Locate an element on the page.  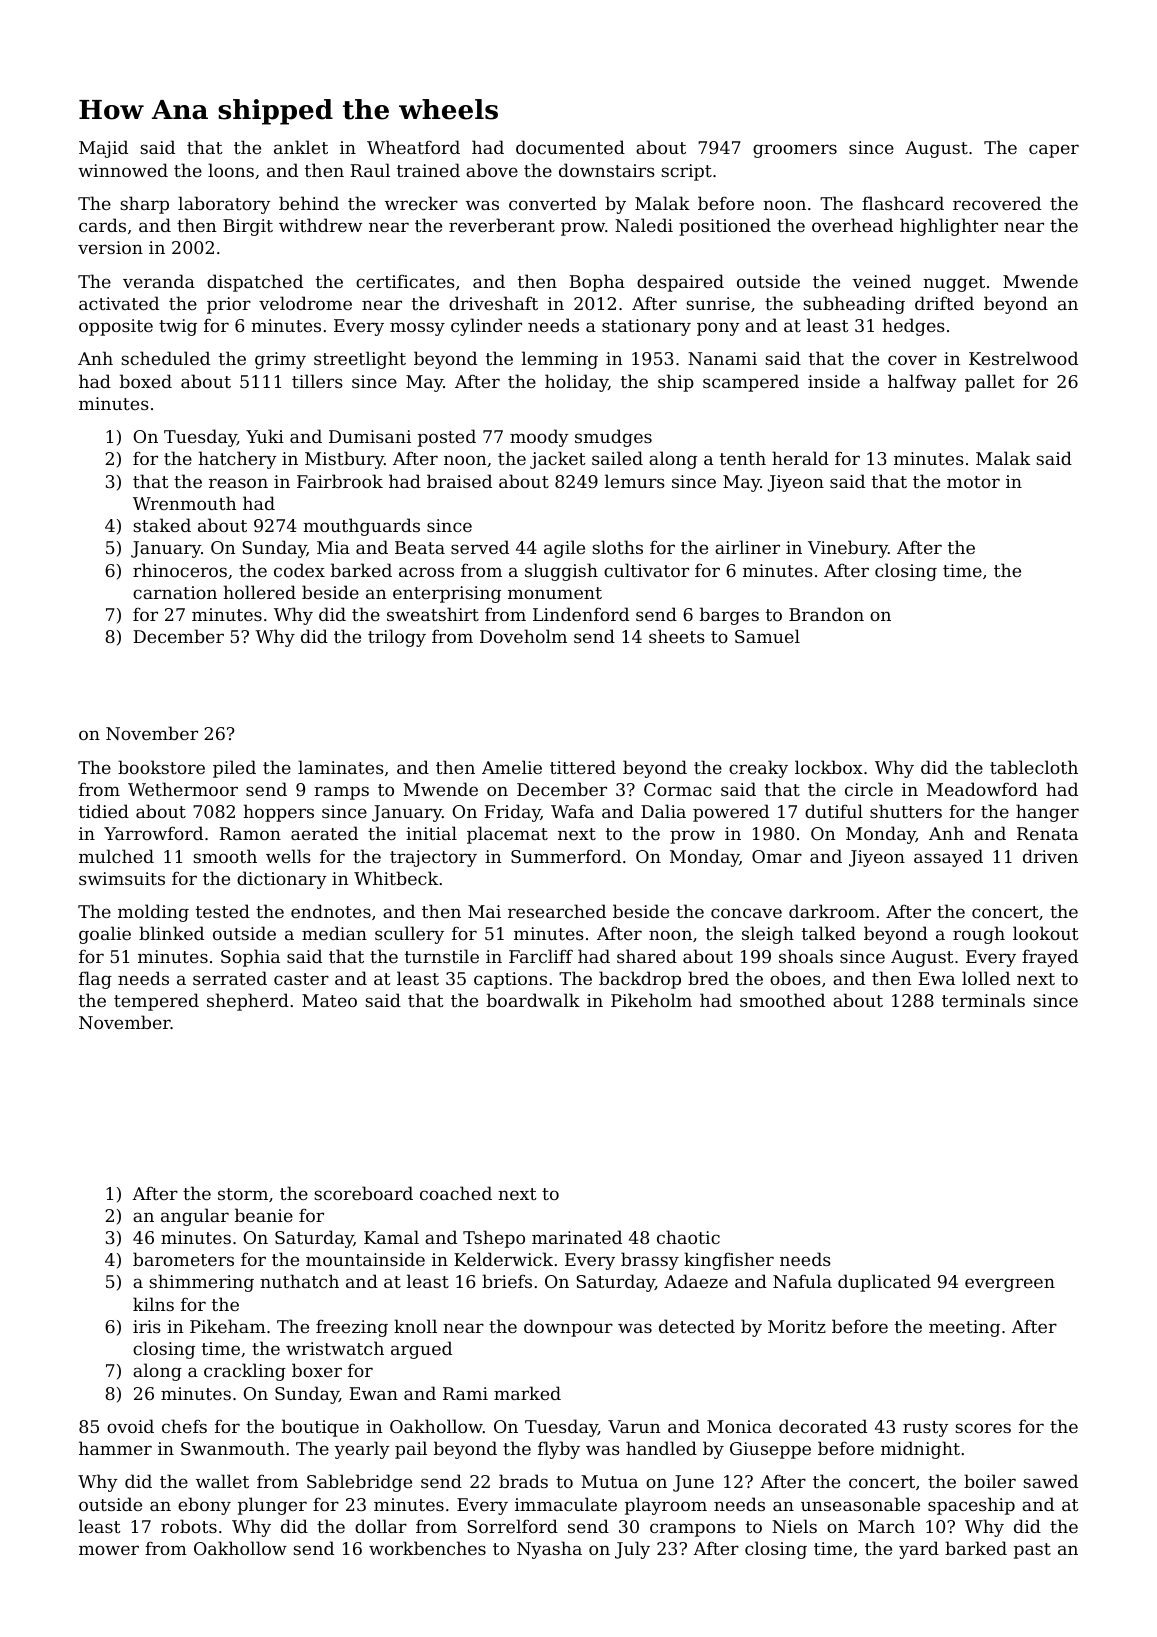
caper is located at coordinates (1054, 151).
